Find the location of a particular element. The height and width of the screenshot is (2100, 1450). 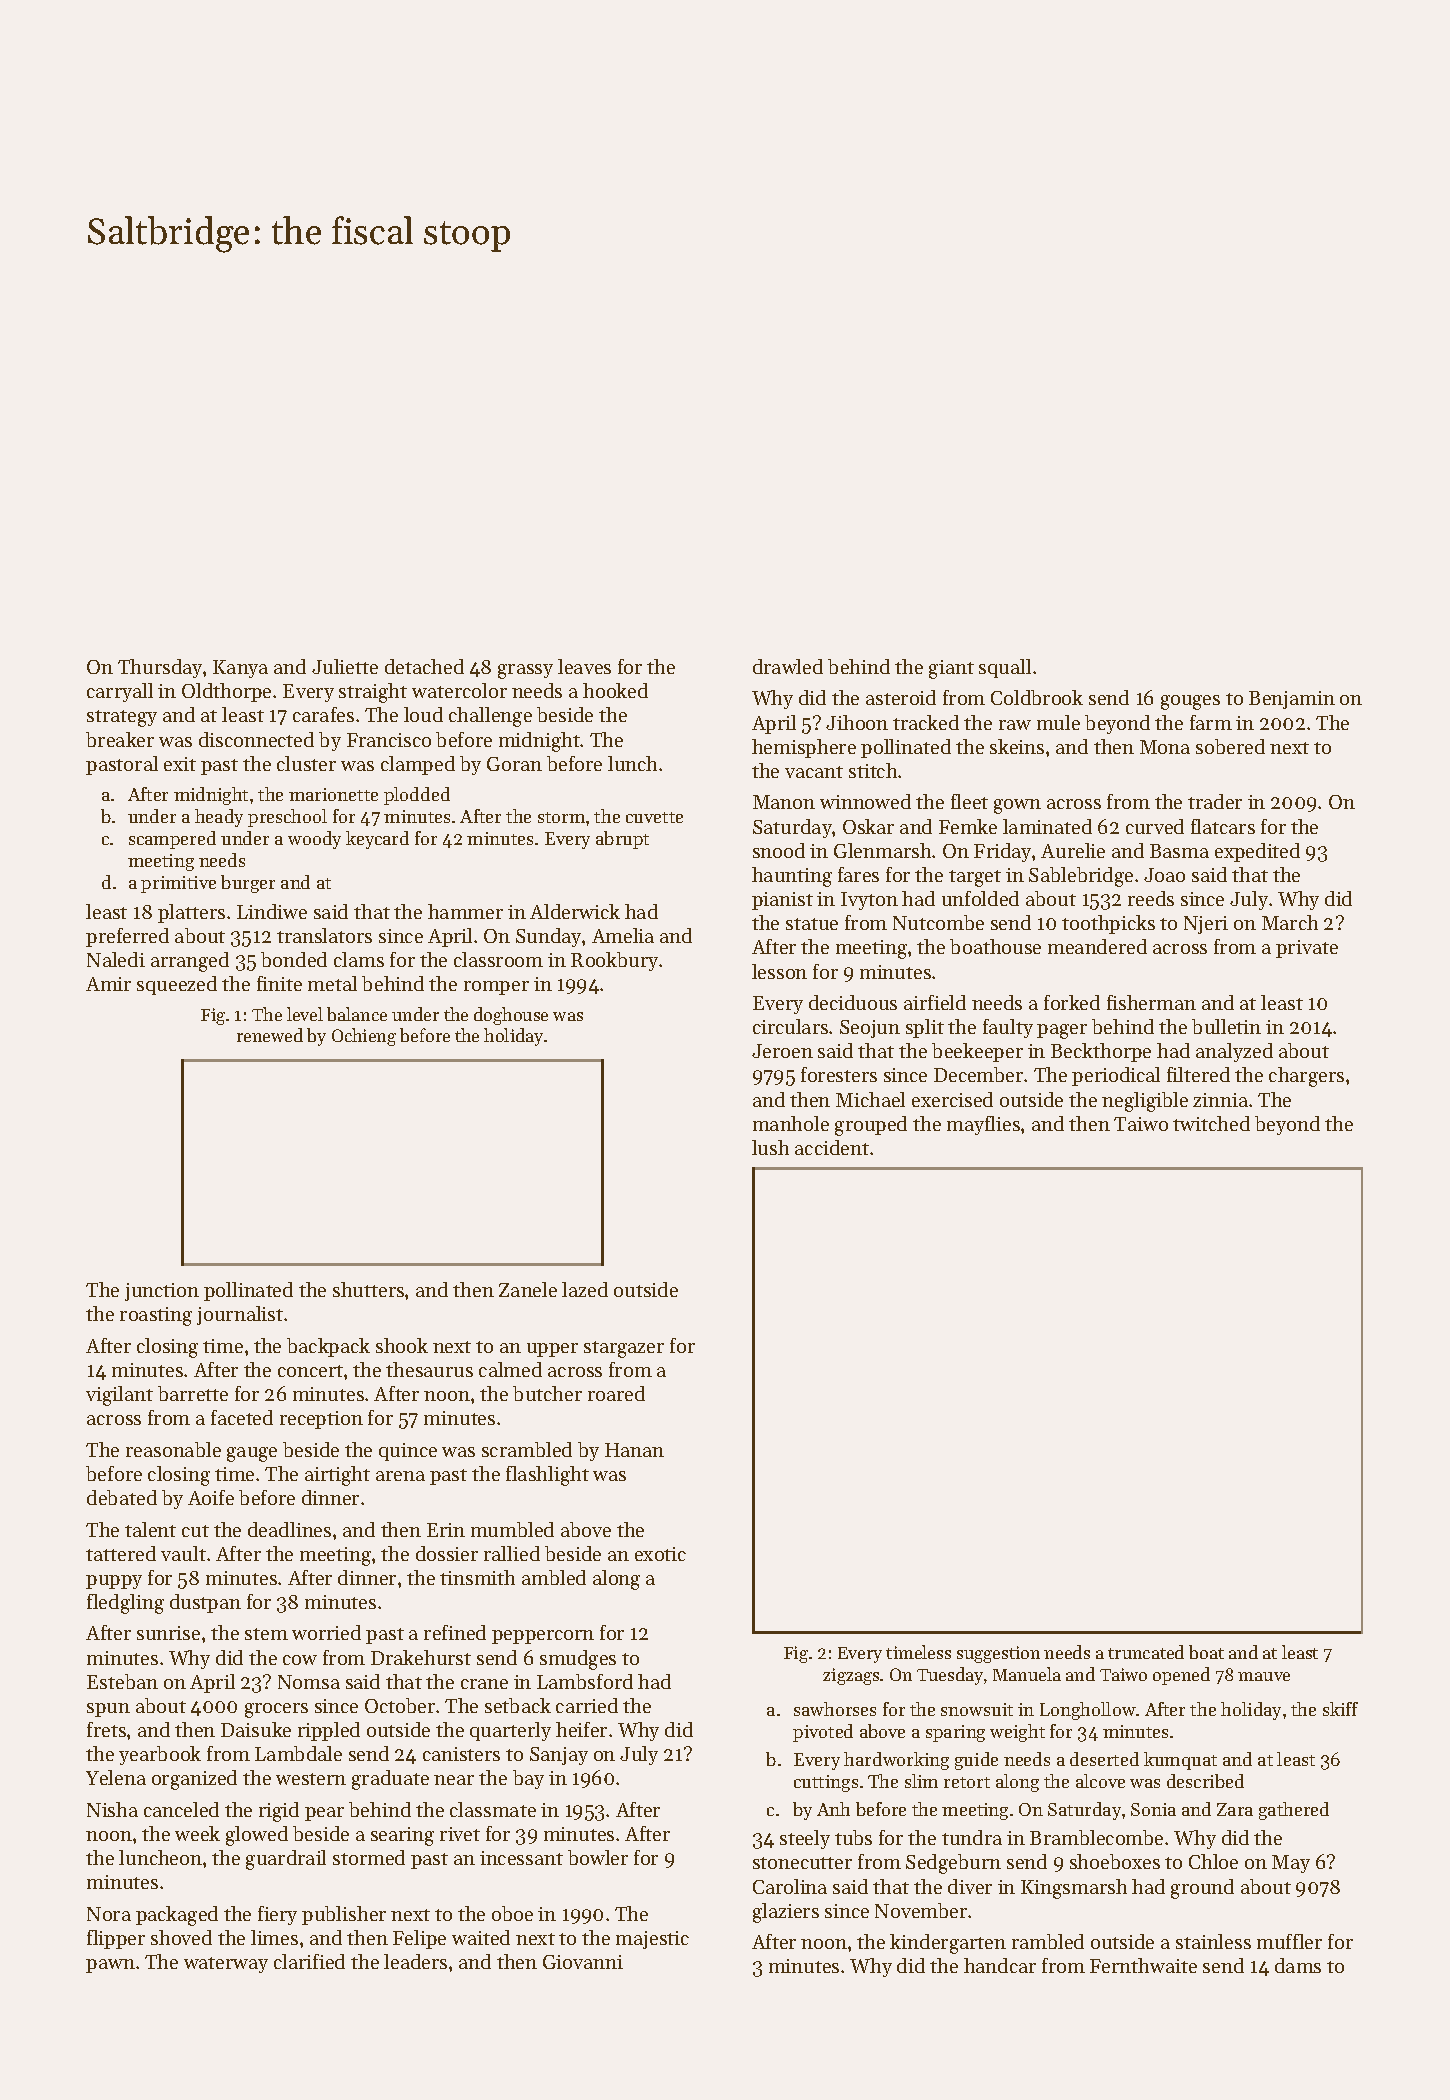

forked is located at coordinates (1072, 1002).
